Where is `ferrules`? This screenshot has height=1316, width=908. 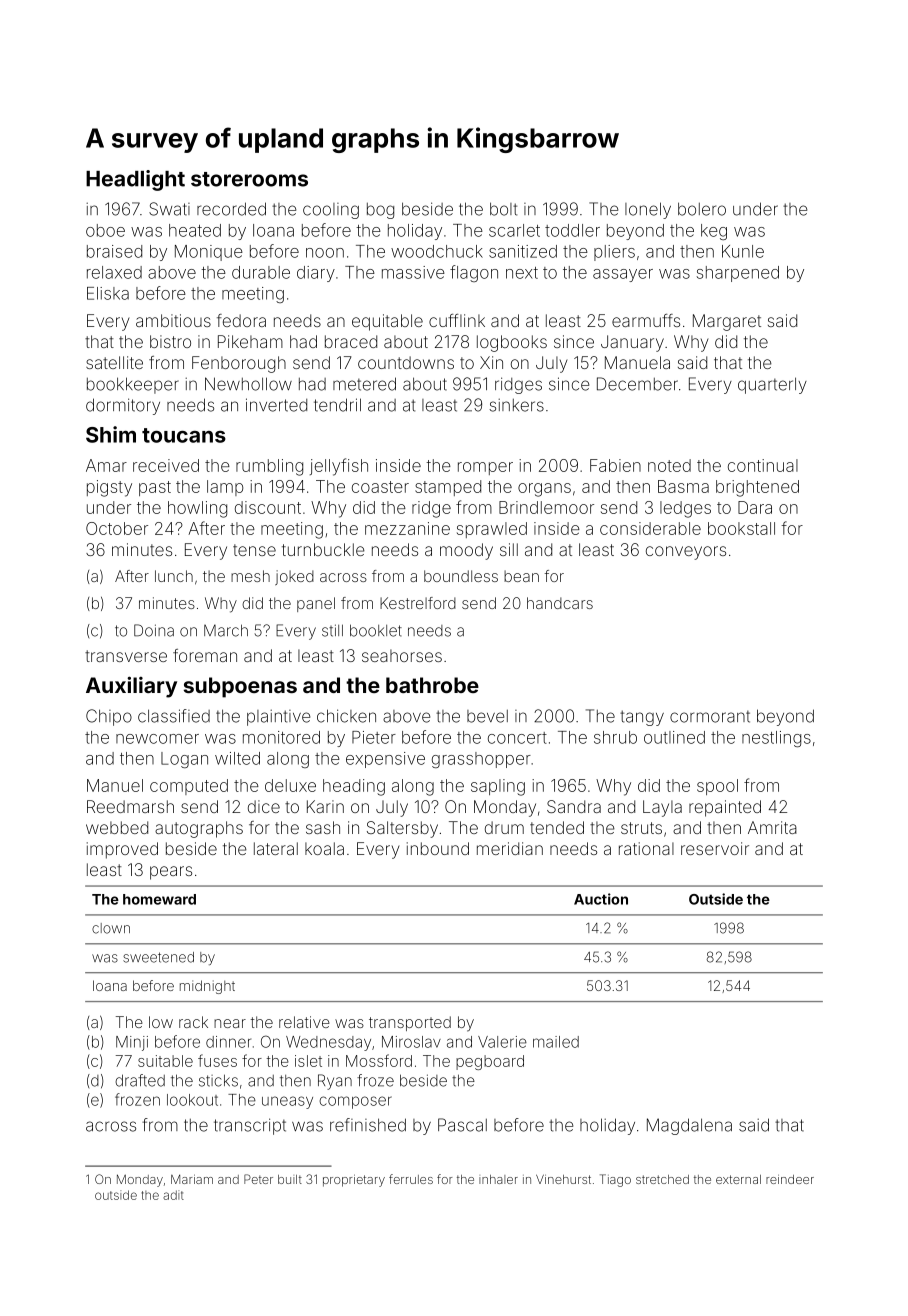
ferrules is located at coordinates (411, 1179).
